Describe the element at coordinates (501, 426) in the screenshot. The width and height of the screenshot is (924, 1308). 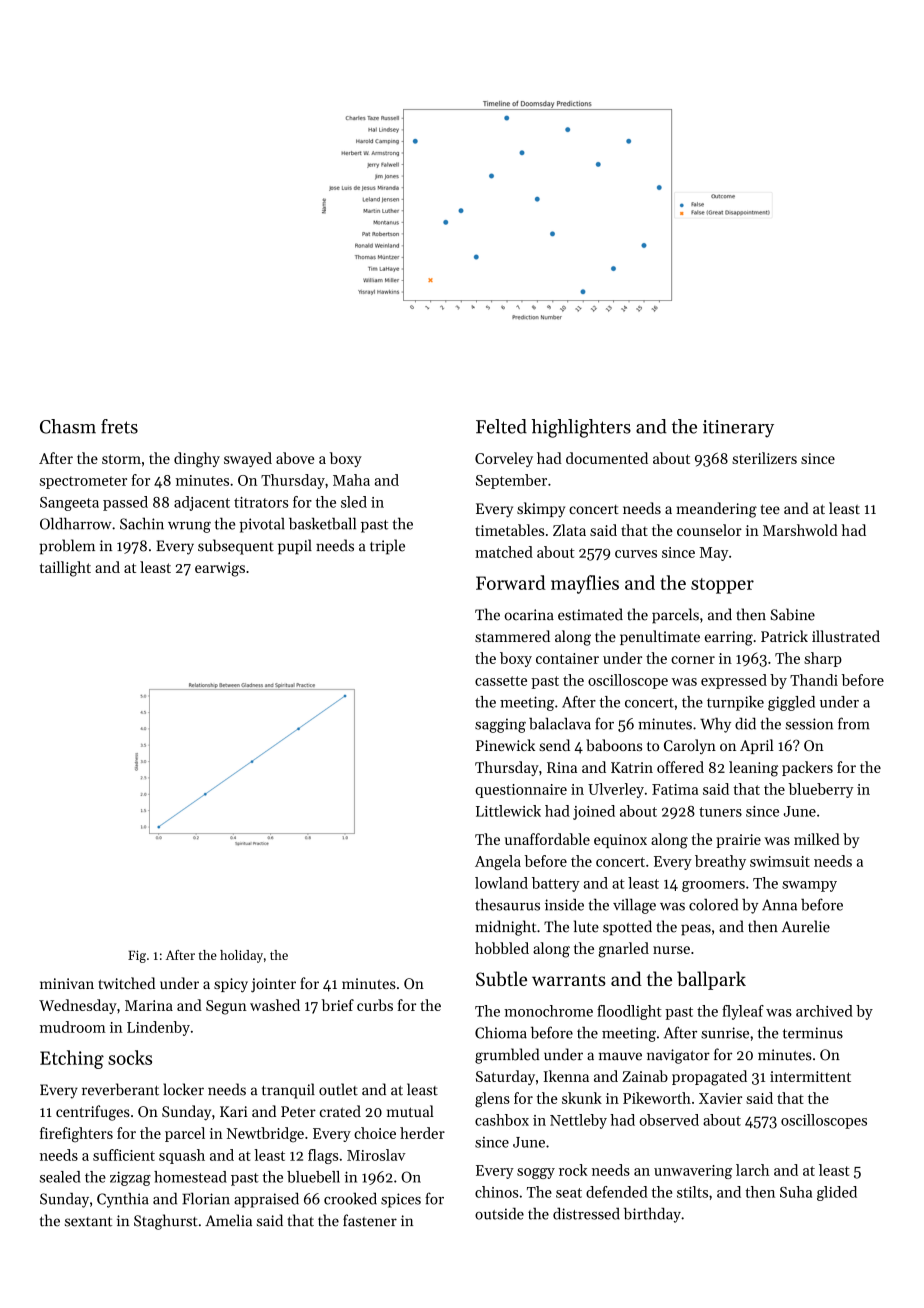
I see `Felted` at that location.
